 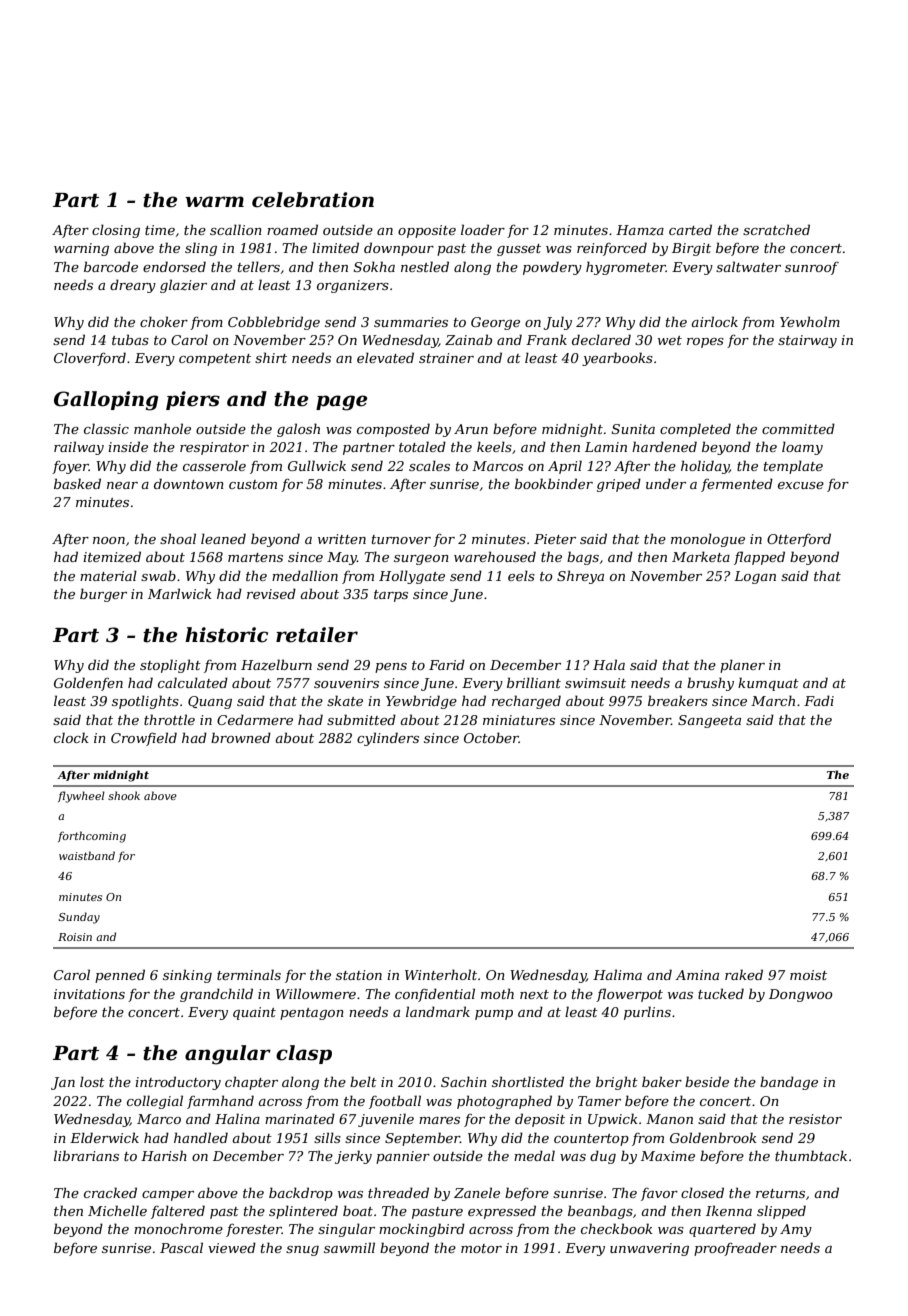 I want to click on celebration, so click(x=313, y=200).
